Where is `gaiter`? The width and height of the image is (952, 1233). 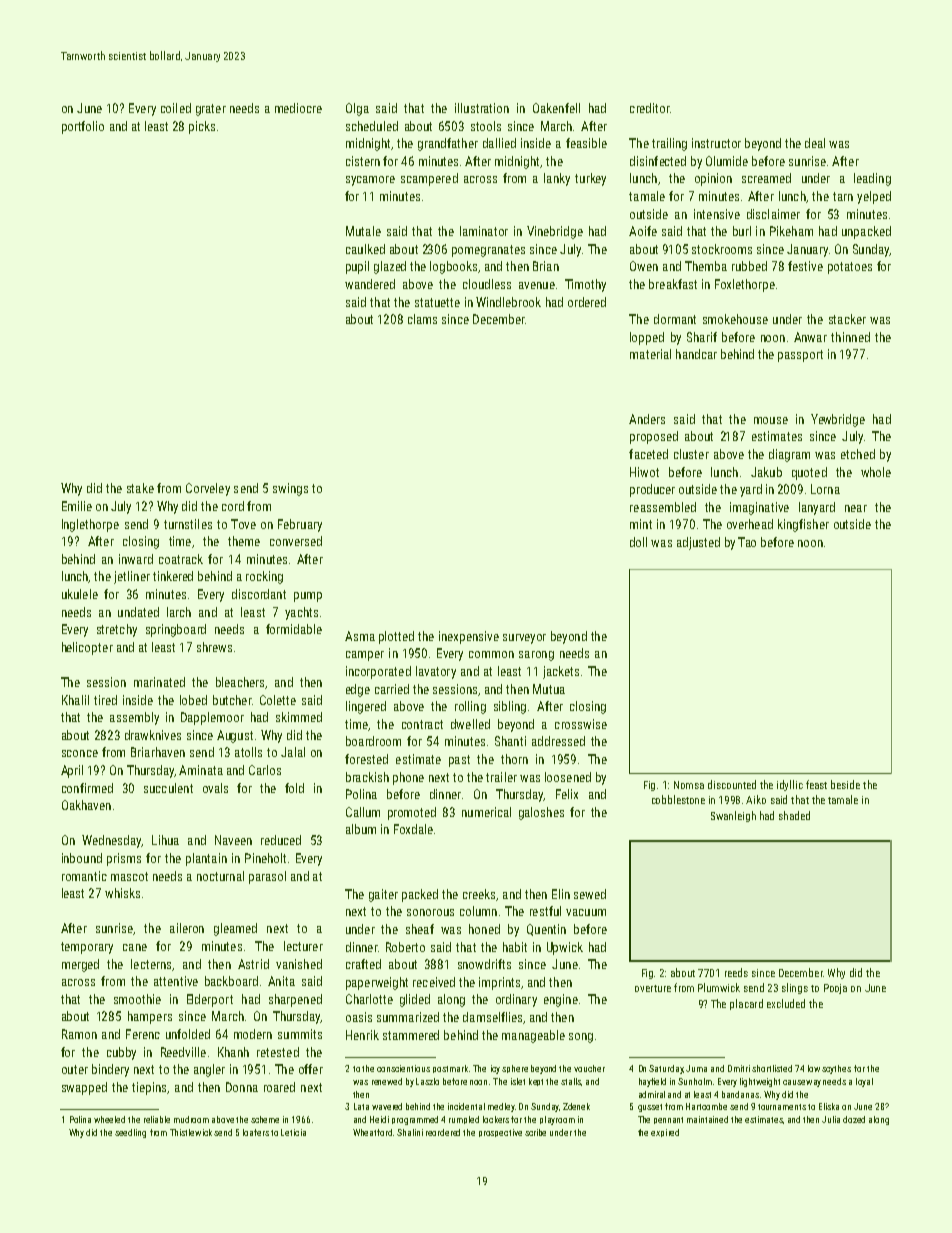 gaiter is located at coordinates (383, 895).
